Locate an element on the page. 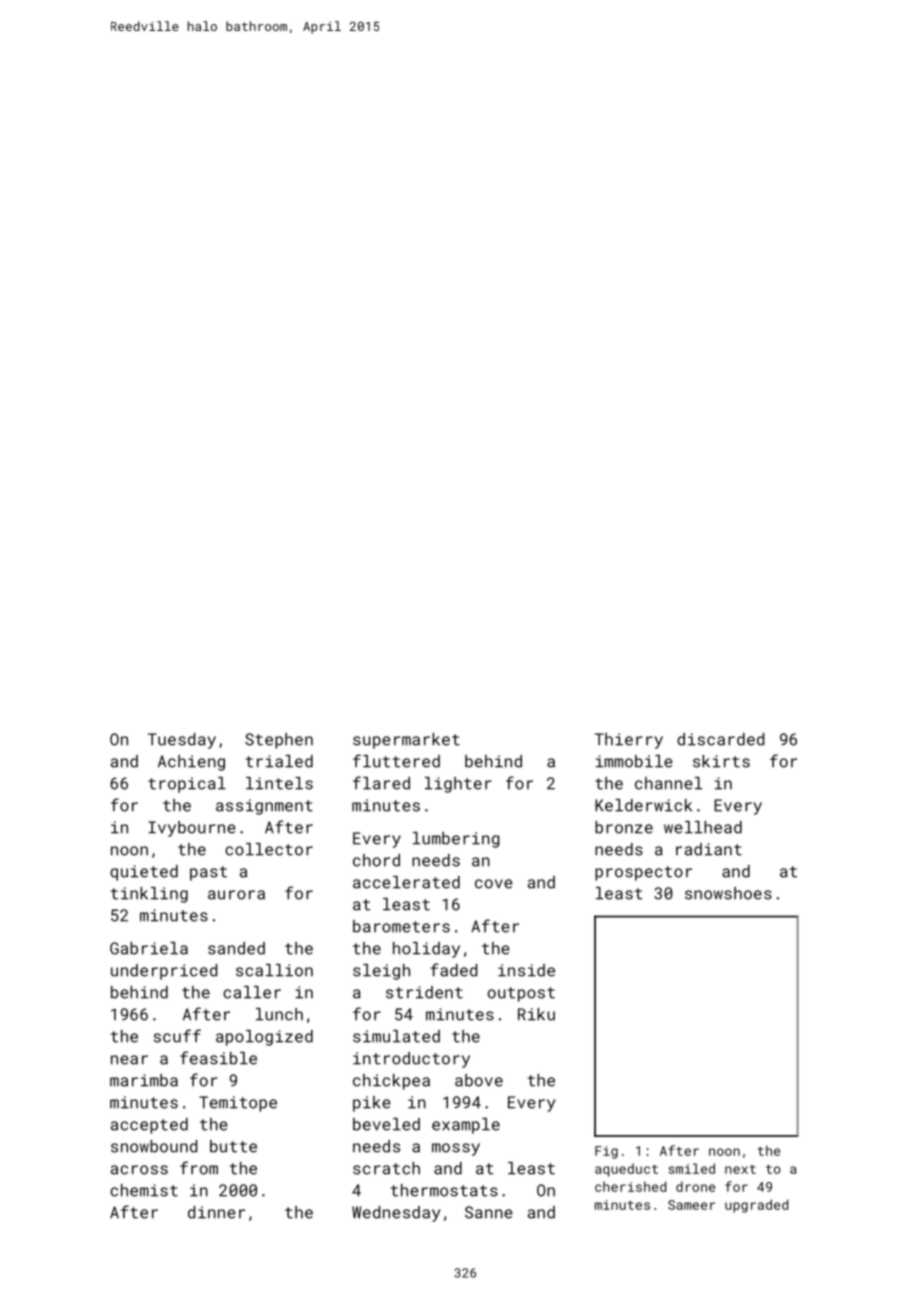 The height and width of the document is (1316, 908). Riku is located at coordinates (536, 1014).
